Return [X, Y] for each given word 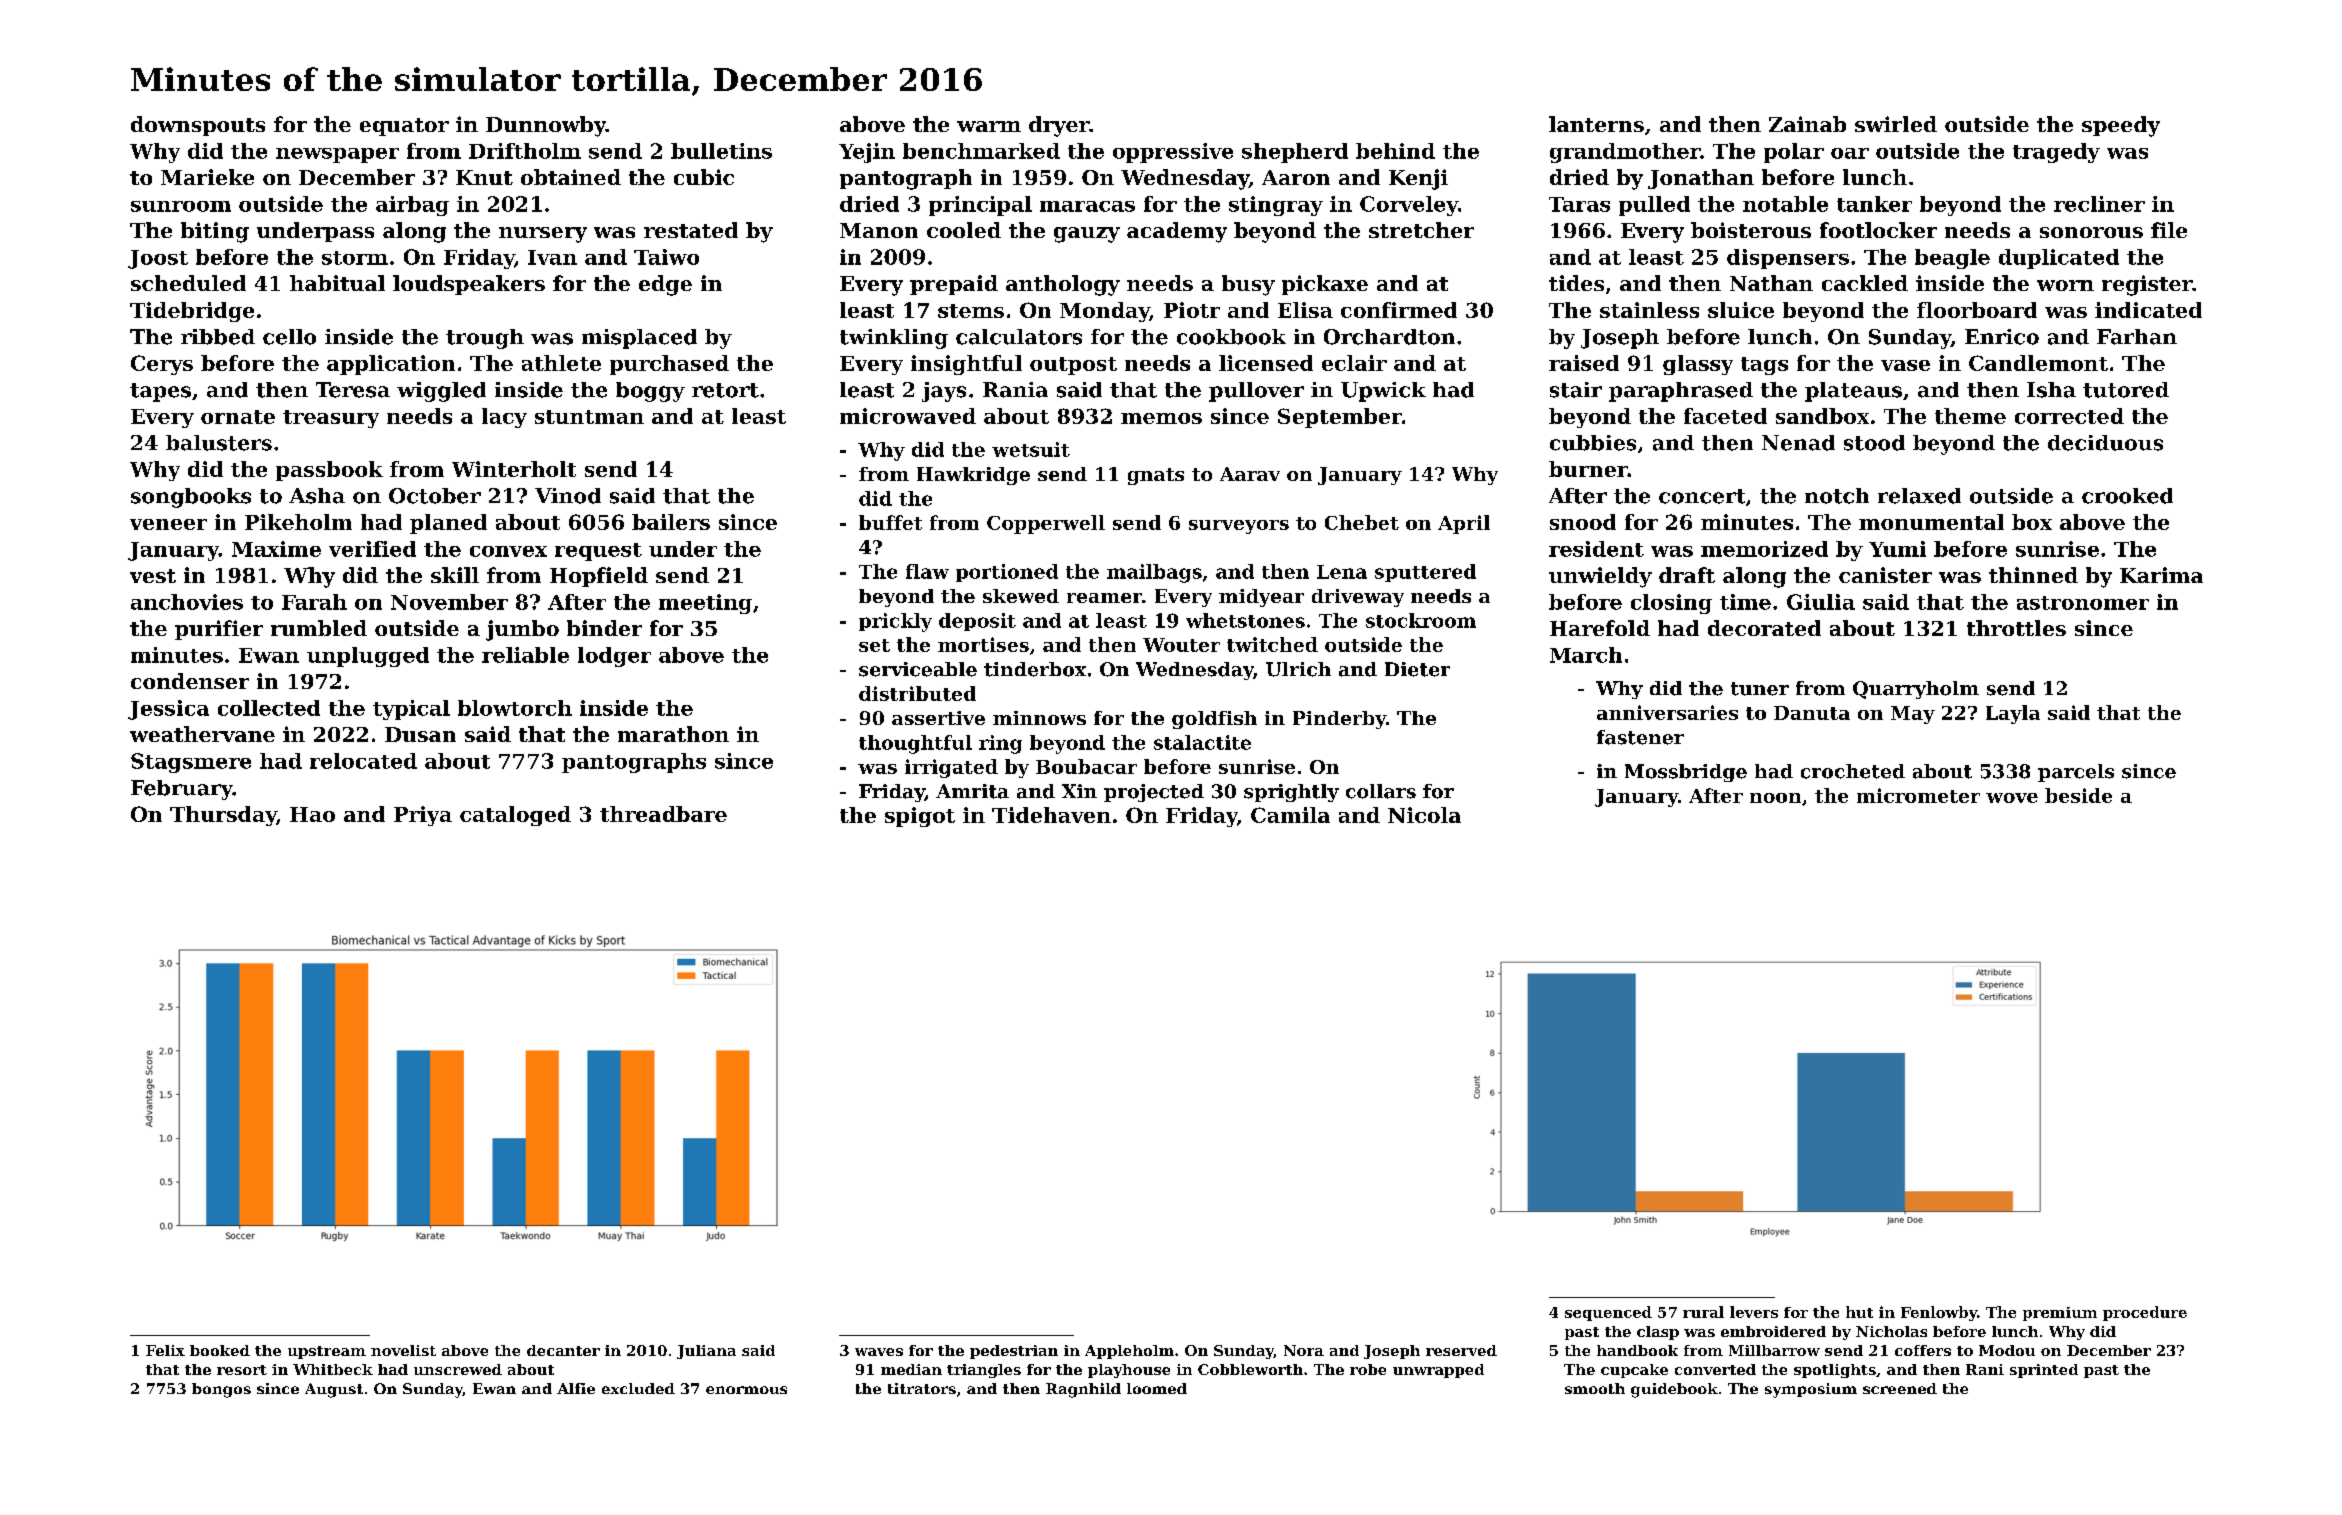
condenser [190, 681]
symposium [1811, 1390]
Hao [312, 814]
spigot [920, 817]
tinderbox [1035, 669]
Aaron [1296, 177]
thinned [2033, 575]
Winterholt [514, 469]
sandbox [1822, 416]
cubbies [1593, 443]
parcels [2076, 773]
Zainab [1807, 124]
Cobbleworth [1250, 1369]
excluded [638, 1388]
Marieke [207, 177]
